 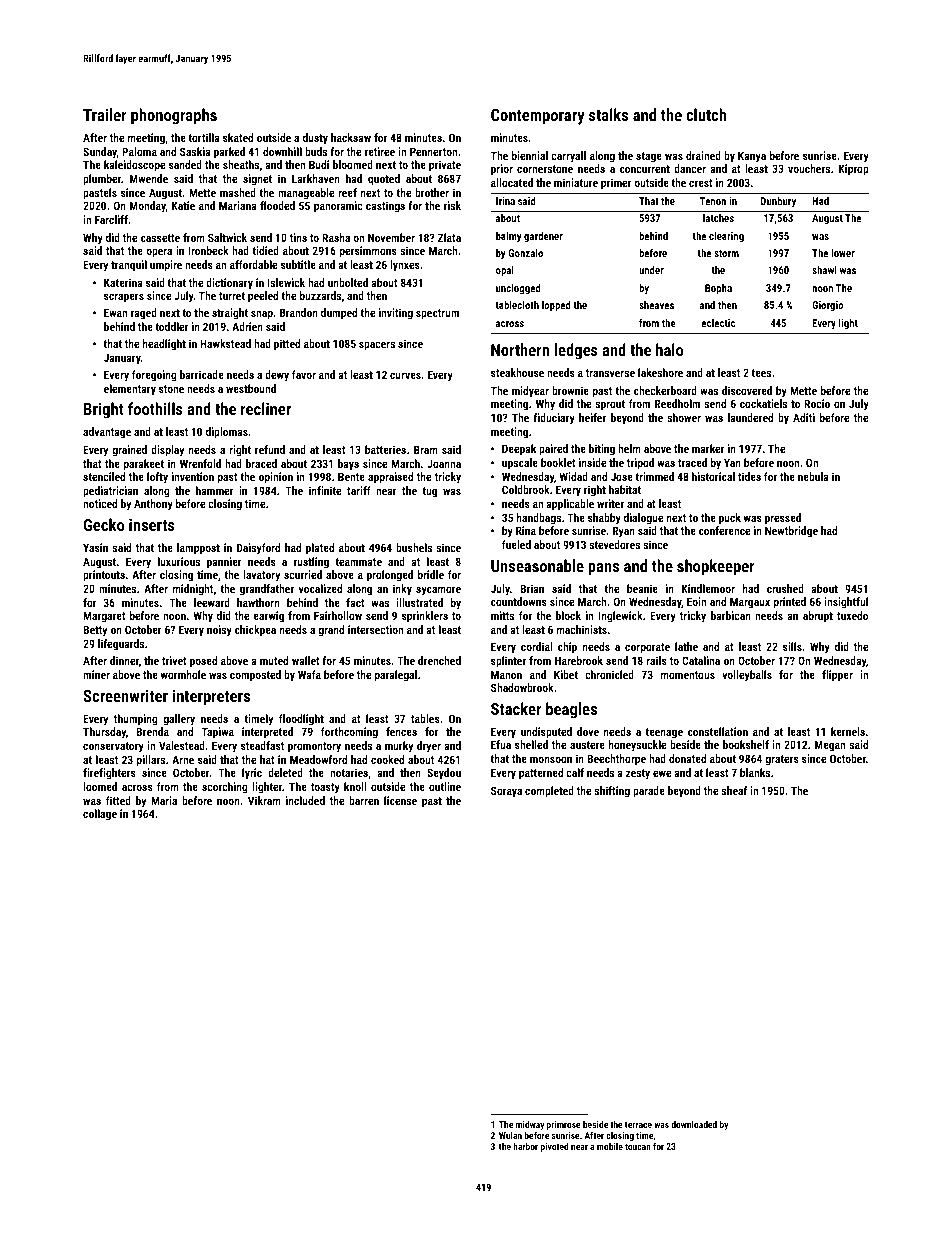 I want to click on Farcliff, so click(x=111, y=219).
